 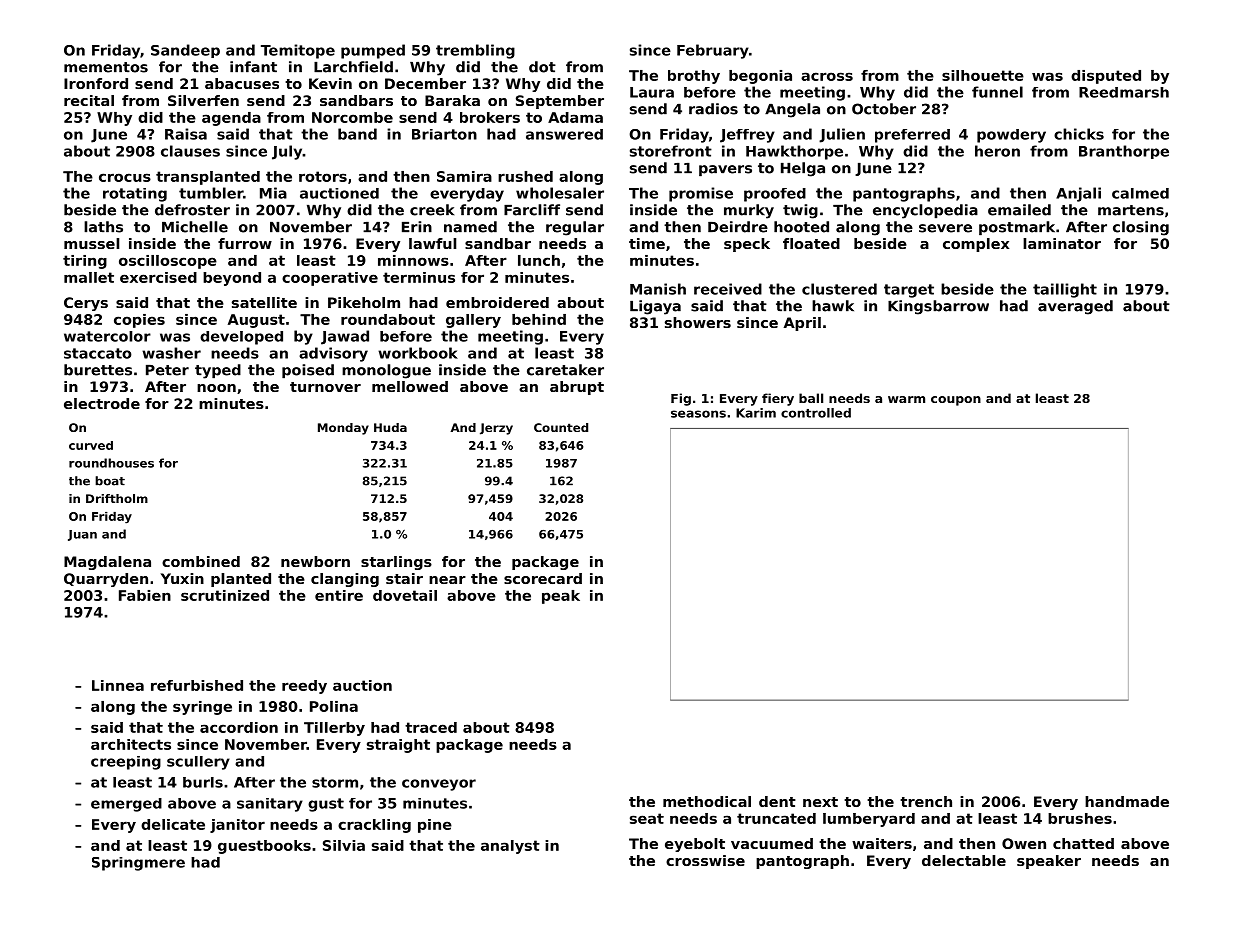 I want to click on Sandeep, so click(x=185, y=51).
